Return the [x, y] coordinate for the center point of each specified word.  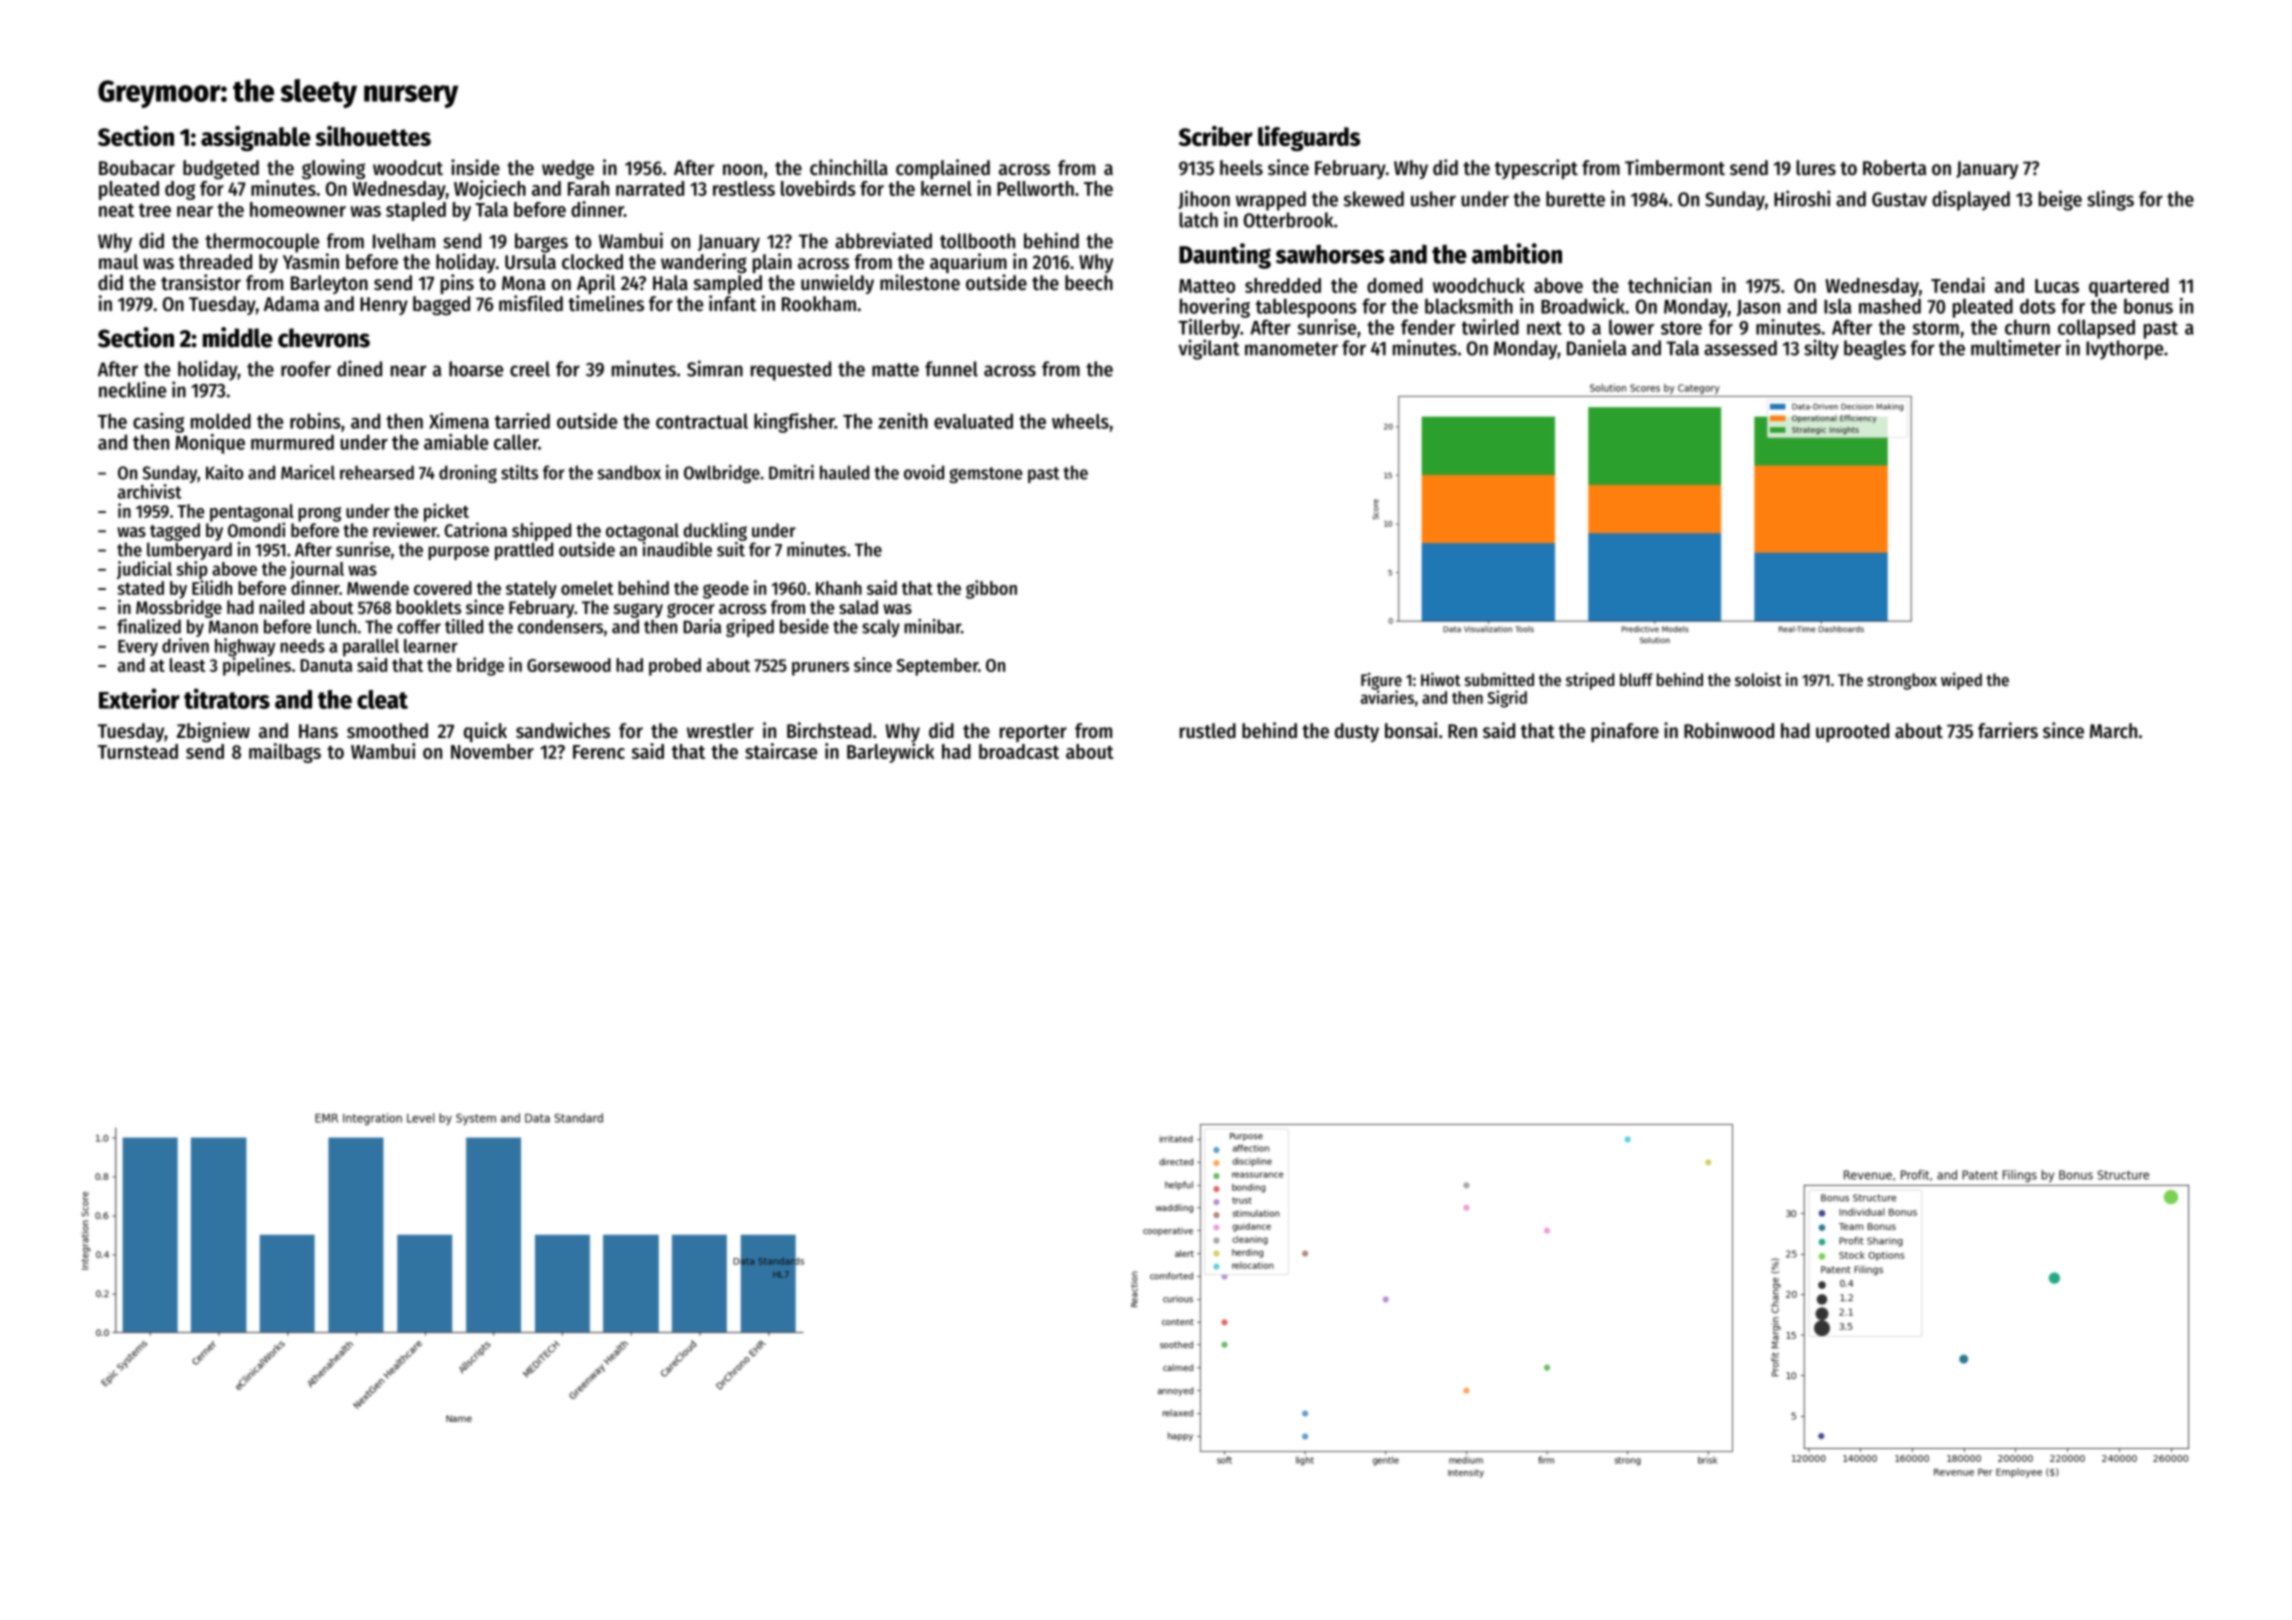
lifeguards [1309, 138]
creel [530, 369]
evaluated [973, 421]
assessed [1740, 348]
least [187, 665]
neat [116, 210]
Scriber [1216, 136]
